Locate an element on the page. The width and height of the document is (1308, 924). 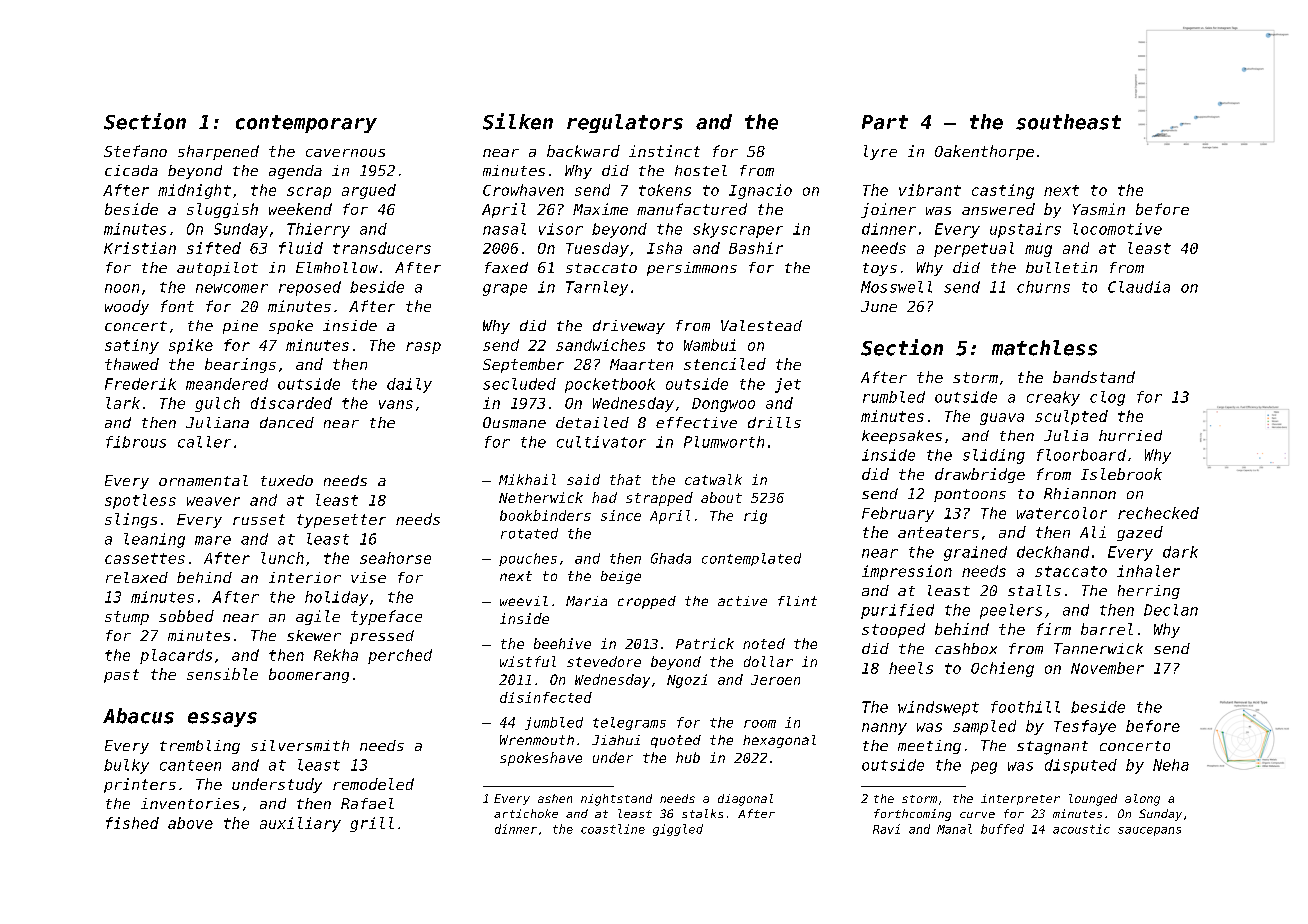
saucepans is located at coordinates (1149, 831).
